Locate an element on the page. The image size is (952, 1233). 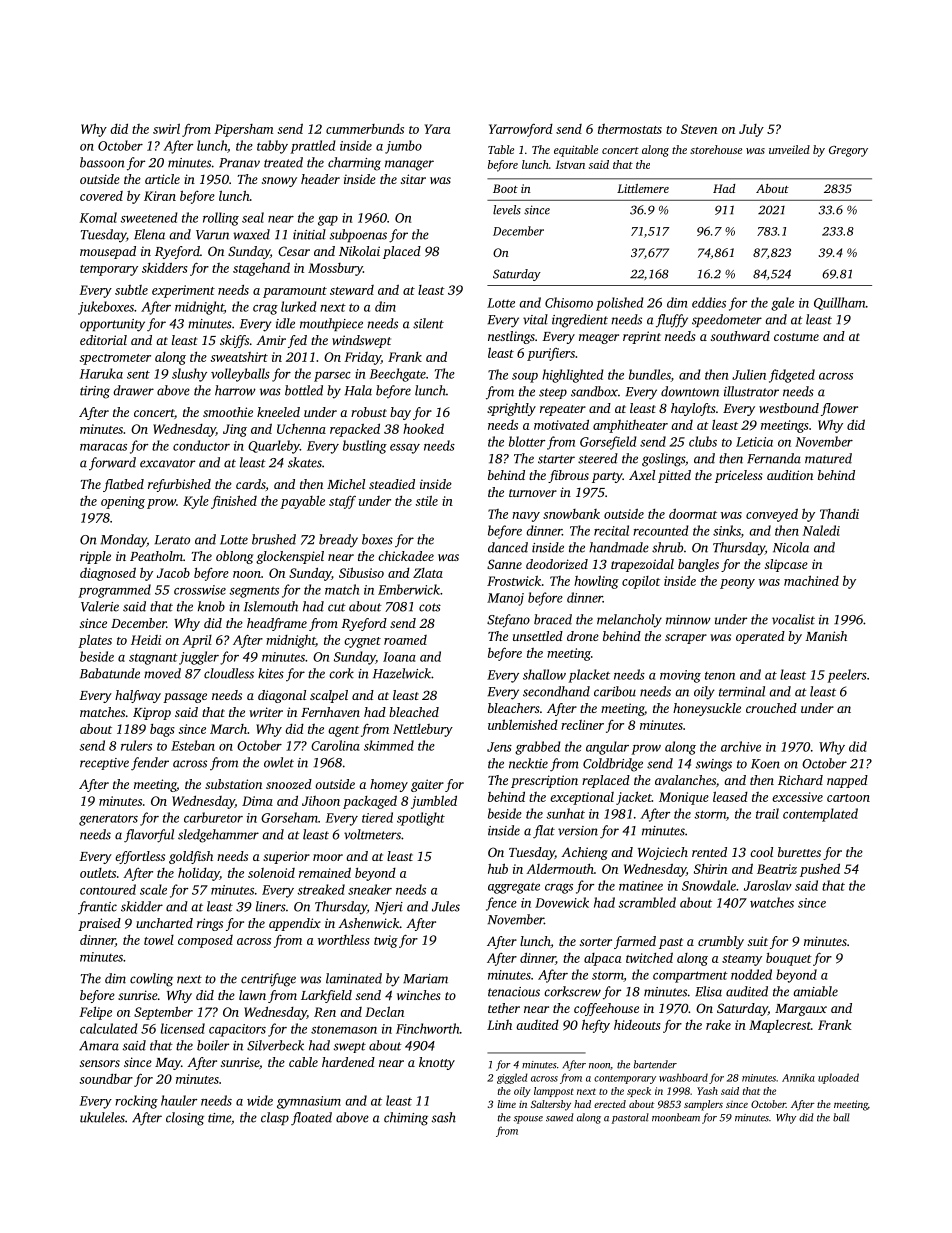
cummerbunds is located at coordinates (365, 129).
